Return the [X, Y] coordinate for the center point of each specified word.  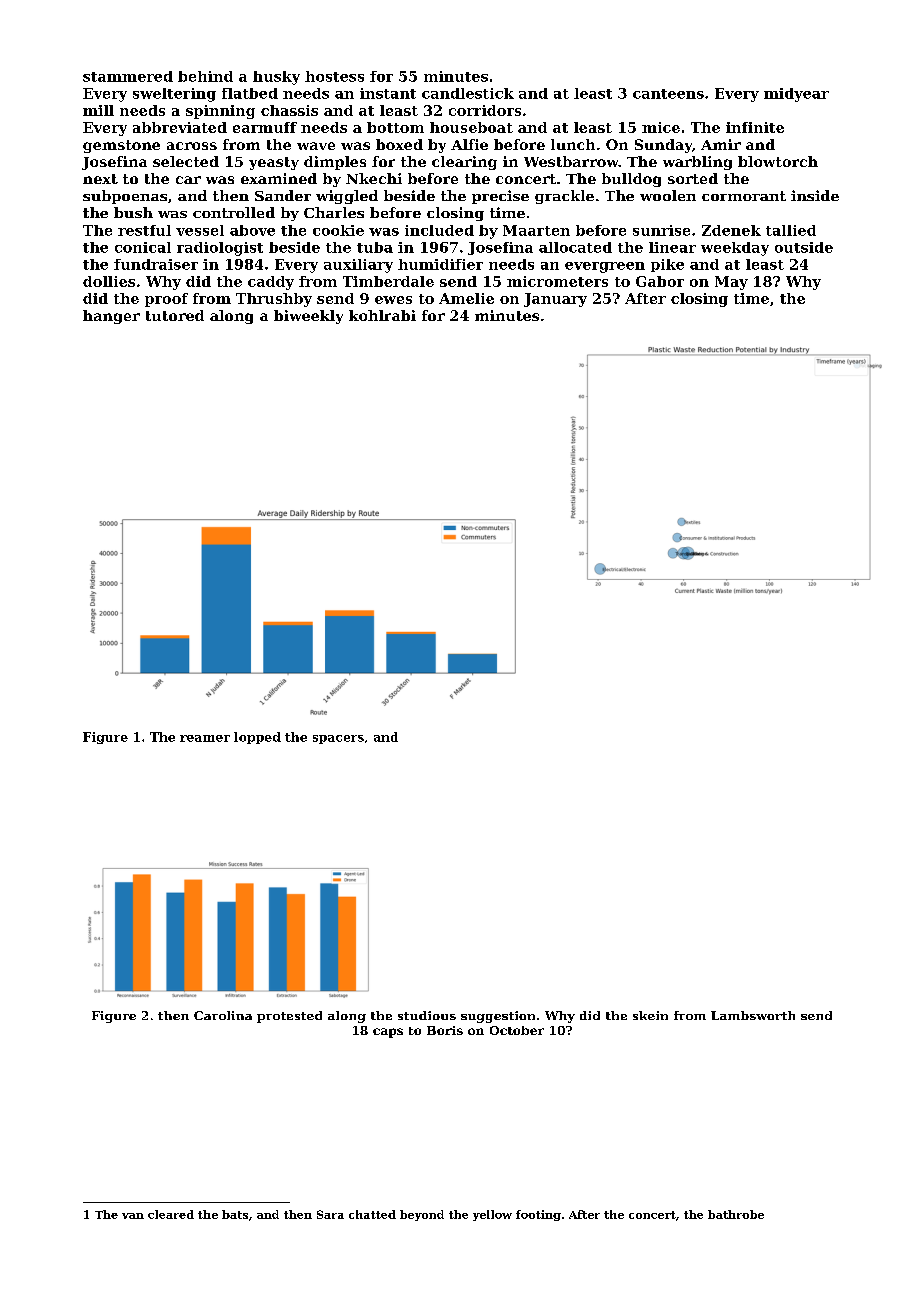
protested [289, 1017]
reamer [205, 738]
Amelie [466, 298]
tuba [375, 247]
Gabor [660, 281]
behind [205, 76]
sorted [693, 178]
